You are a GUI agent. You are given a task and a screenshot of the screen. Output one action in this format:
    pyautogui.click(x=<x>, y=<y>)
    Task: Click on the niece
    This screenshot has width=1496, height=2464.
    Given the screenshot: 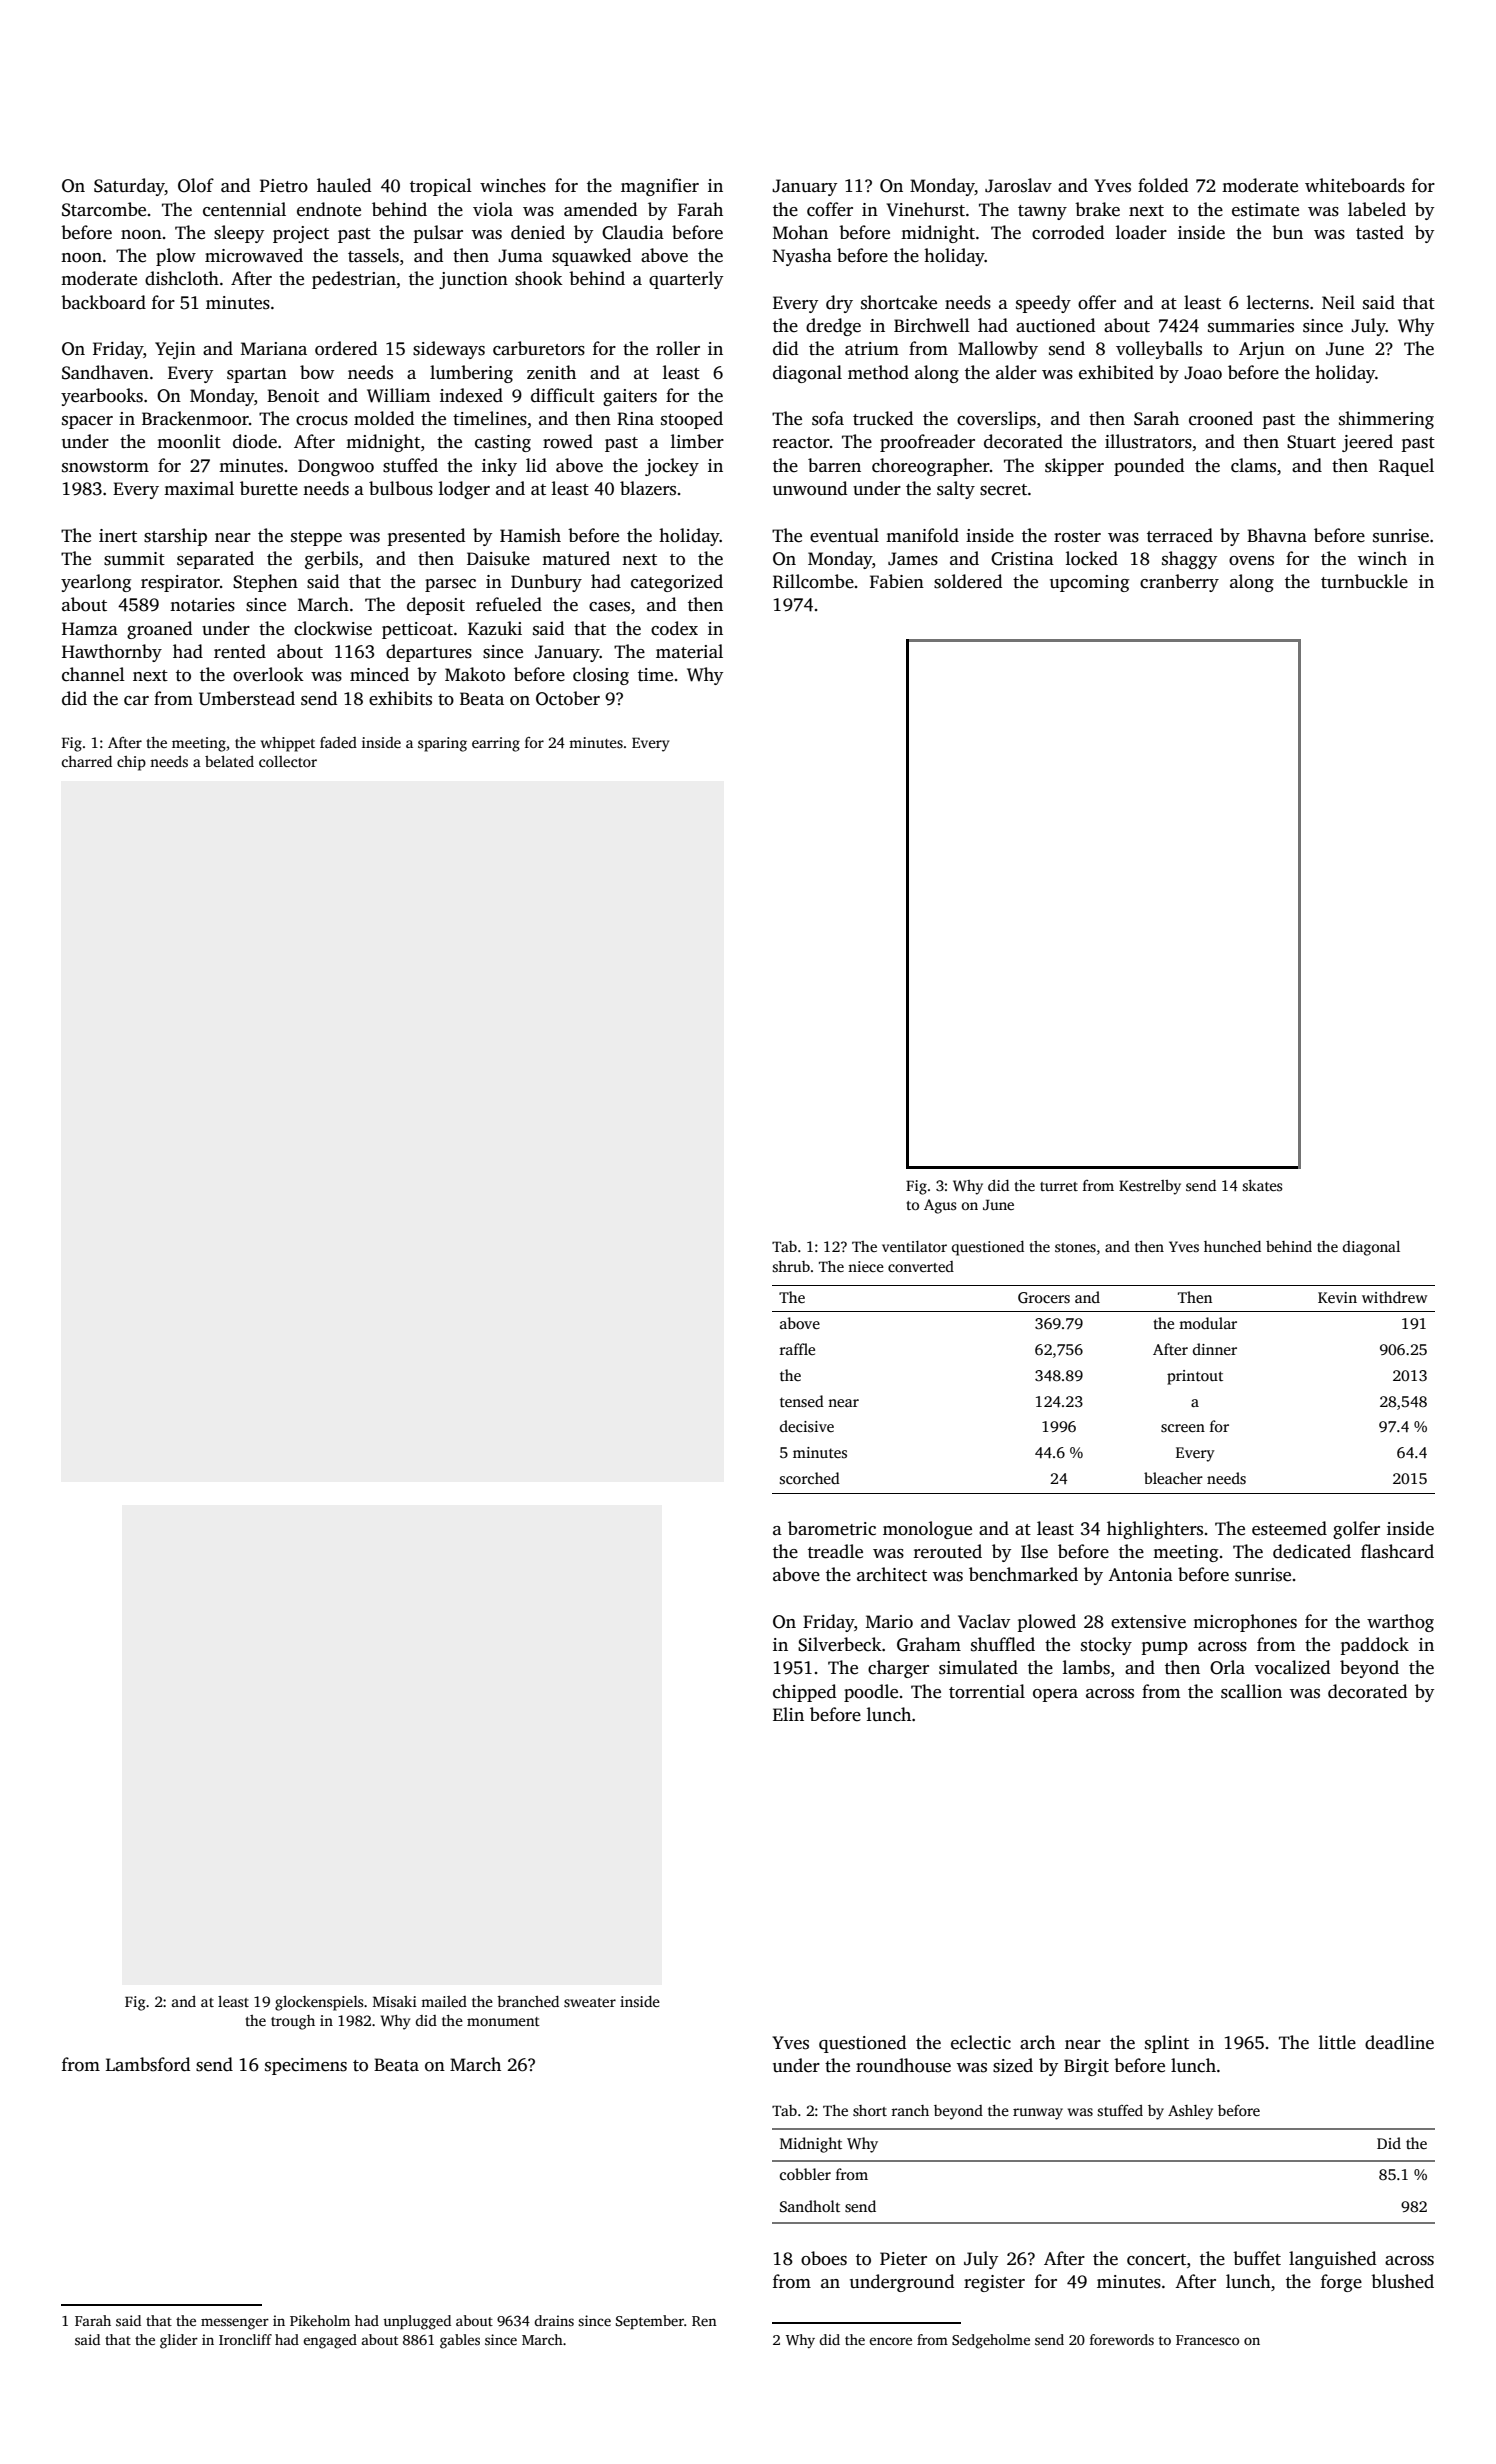 What is the action you would take?
    pyautogui.click(x=866, y=1266)
